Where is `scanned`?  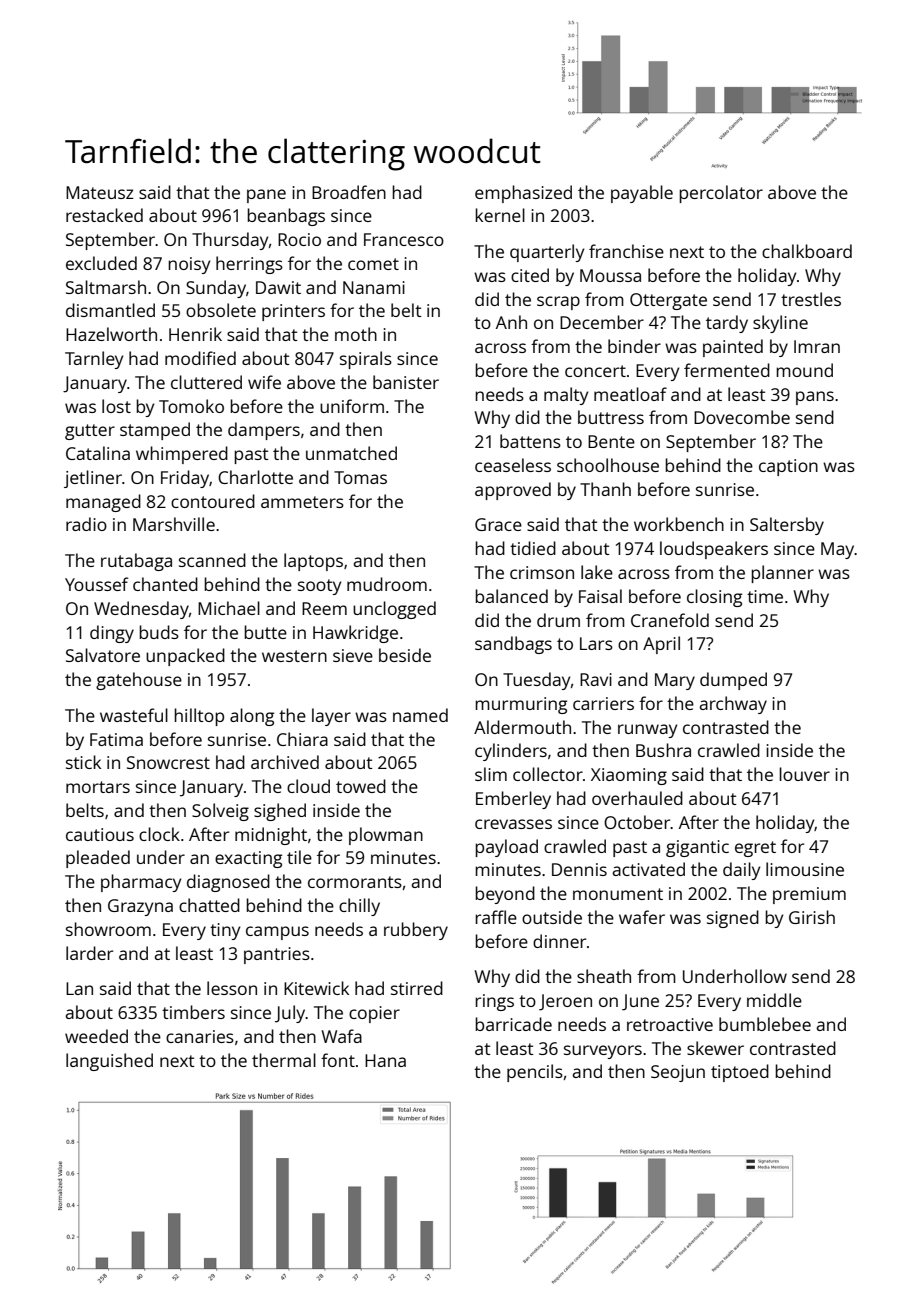 scanned is located at coordinates (212, 560).
